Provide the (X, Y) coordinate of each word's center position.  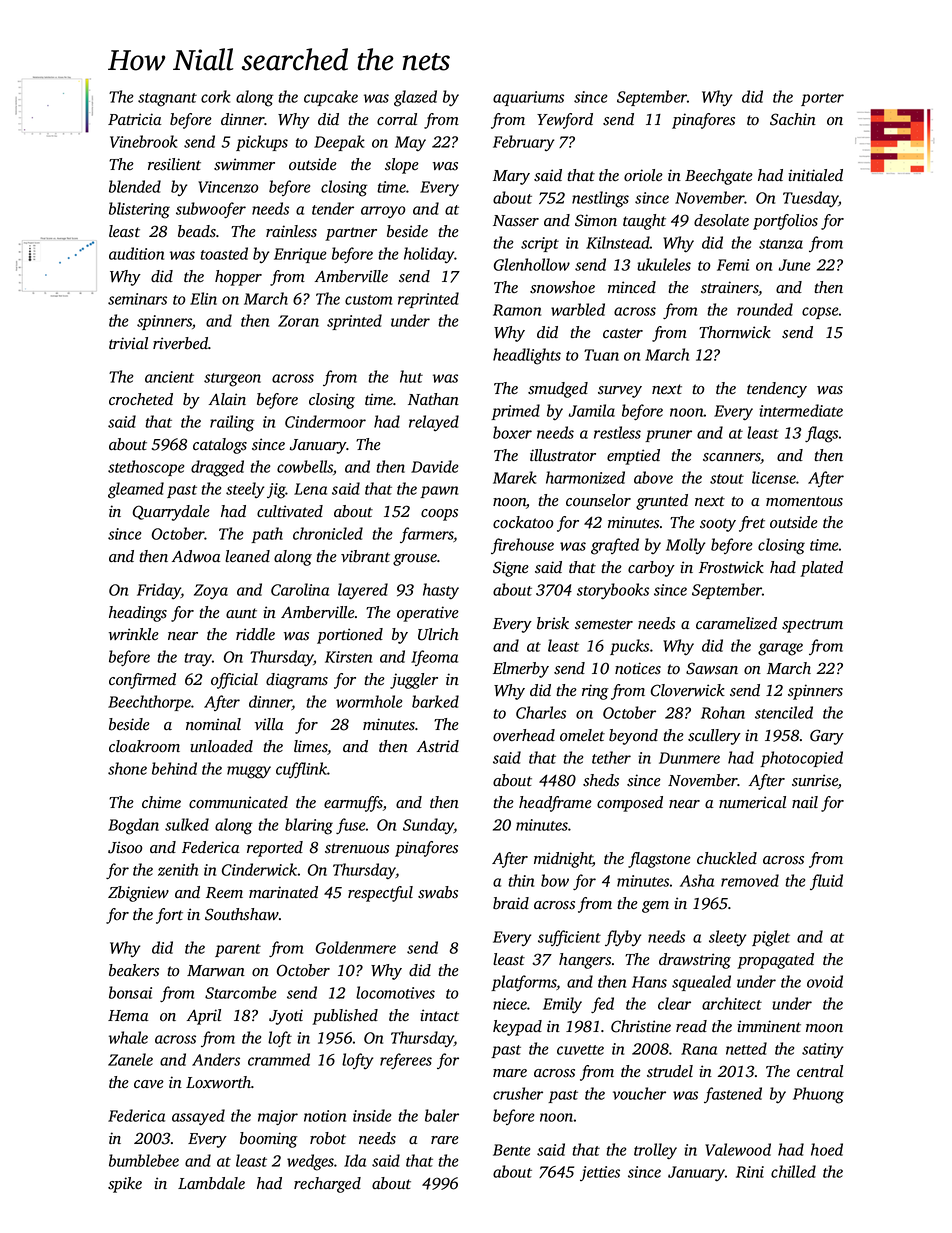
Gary (827, 737)
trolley (655, 1151)
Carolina (300, 589)
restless (617, 432)
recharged (327, 1185)
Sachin (793, 119)
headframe (555, 804)
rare (445, 1140)
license (774, 477)
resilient (174, 164)
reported (275, 849)
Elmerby (521, 670)
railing (232, 423)
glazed (415, 98)
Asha (697, 880)
